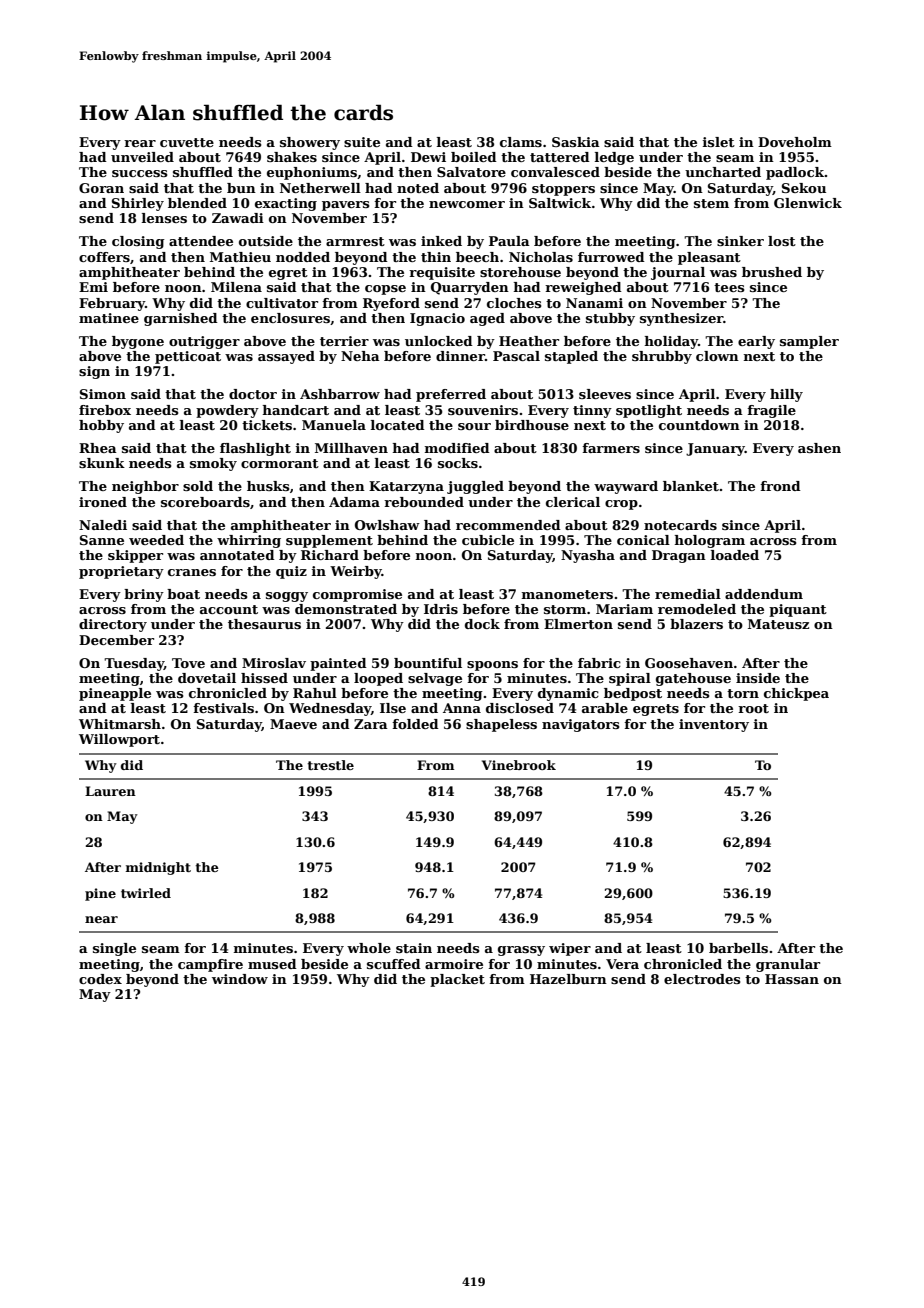  What do you see at coordinates (798, 610) in the screenshot?
I see `piquant` at bounding box center [798, 610].
